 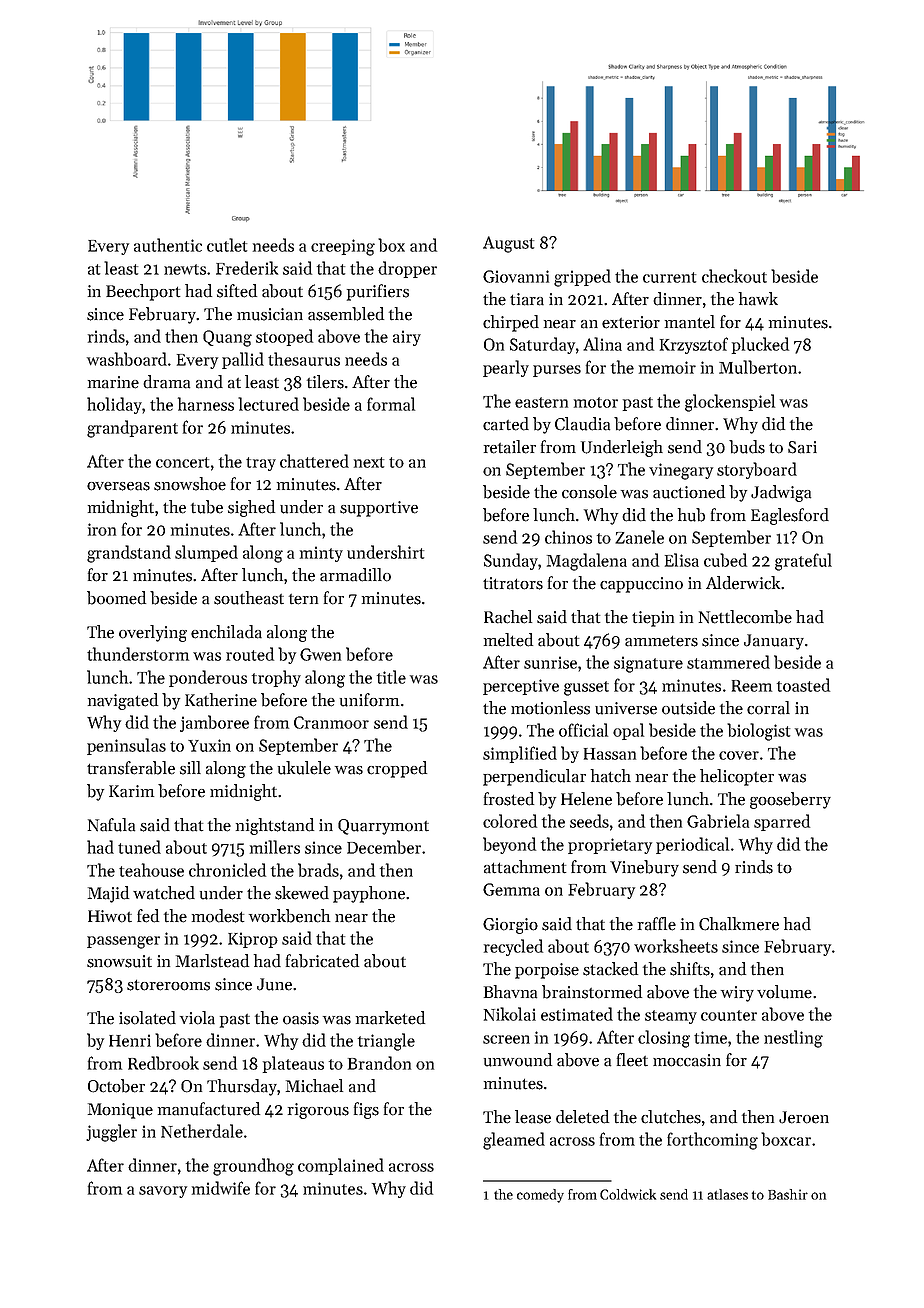 I want to click on sill, so click(x=190, y=768).
